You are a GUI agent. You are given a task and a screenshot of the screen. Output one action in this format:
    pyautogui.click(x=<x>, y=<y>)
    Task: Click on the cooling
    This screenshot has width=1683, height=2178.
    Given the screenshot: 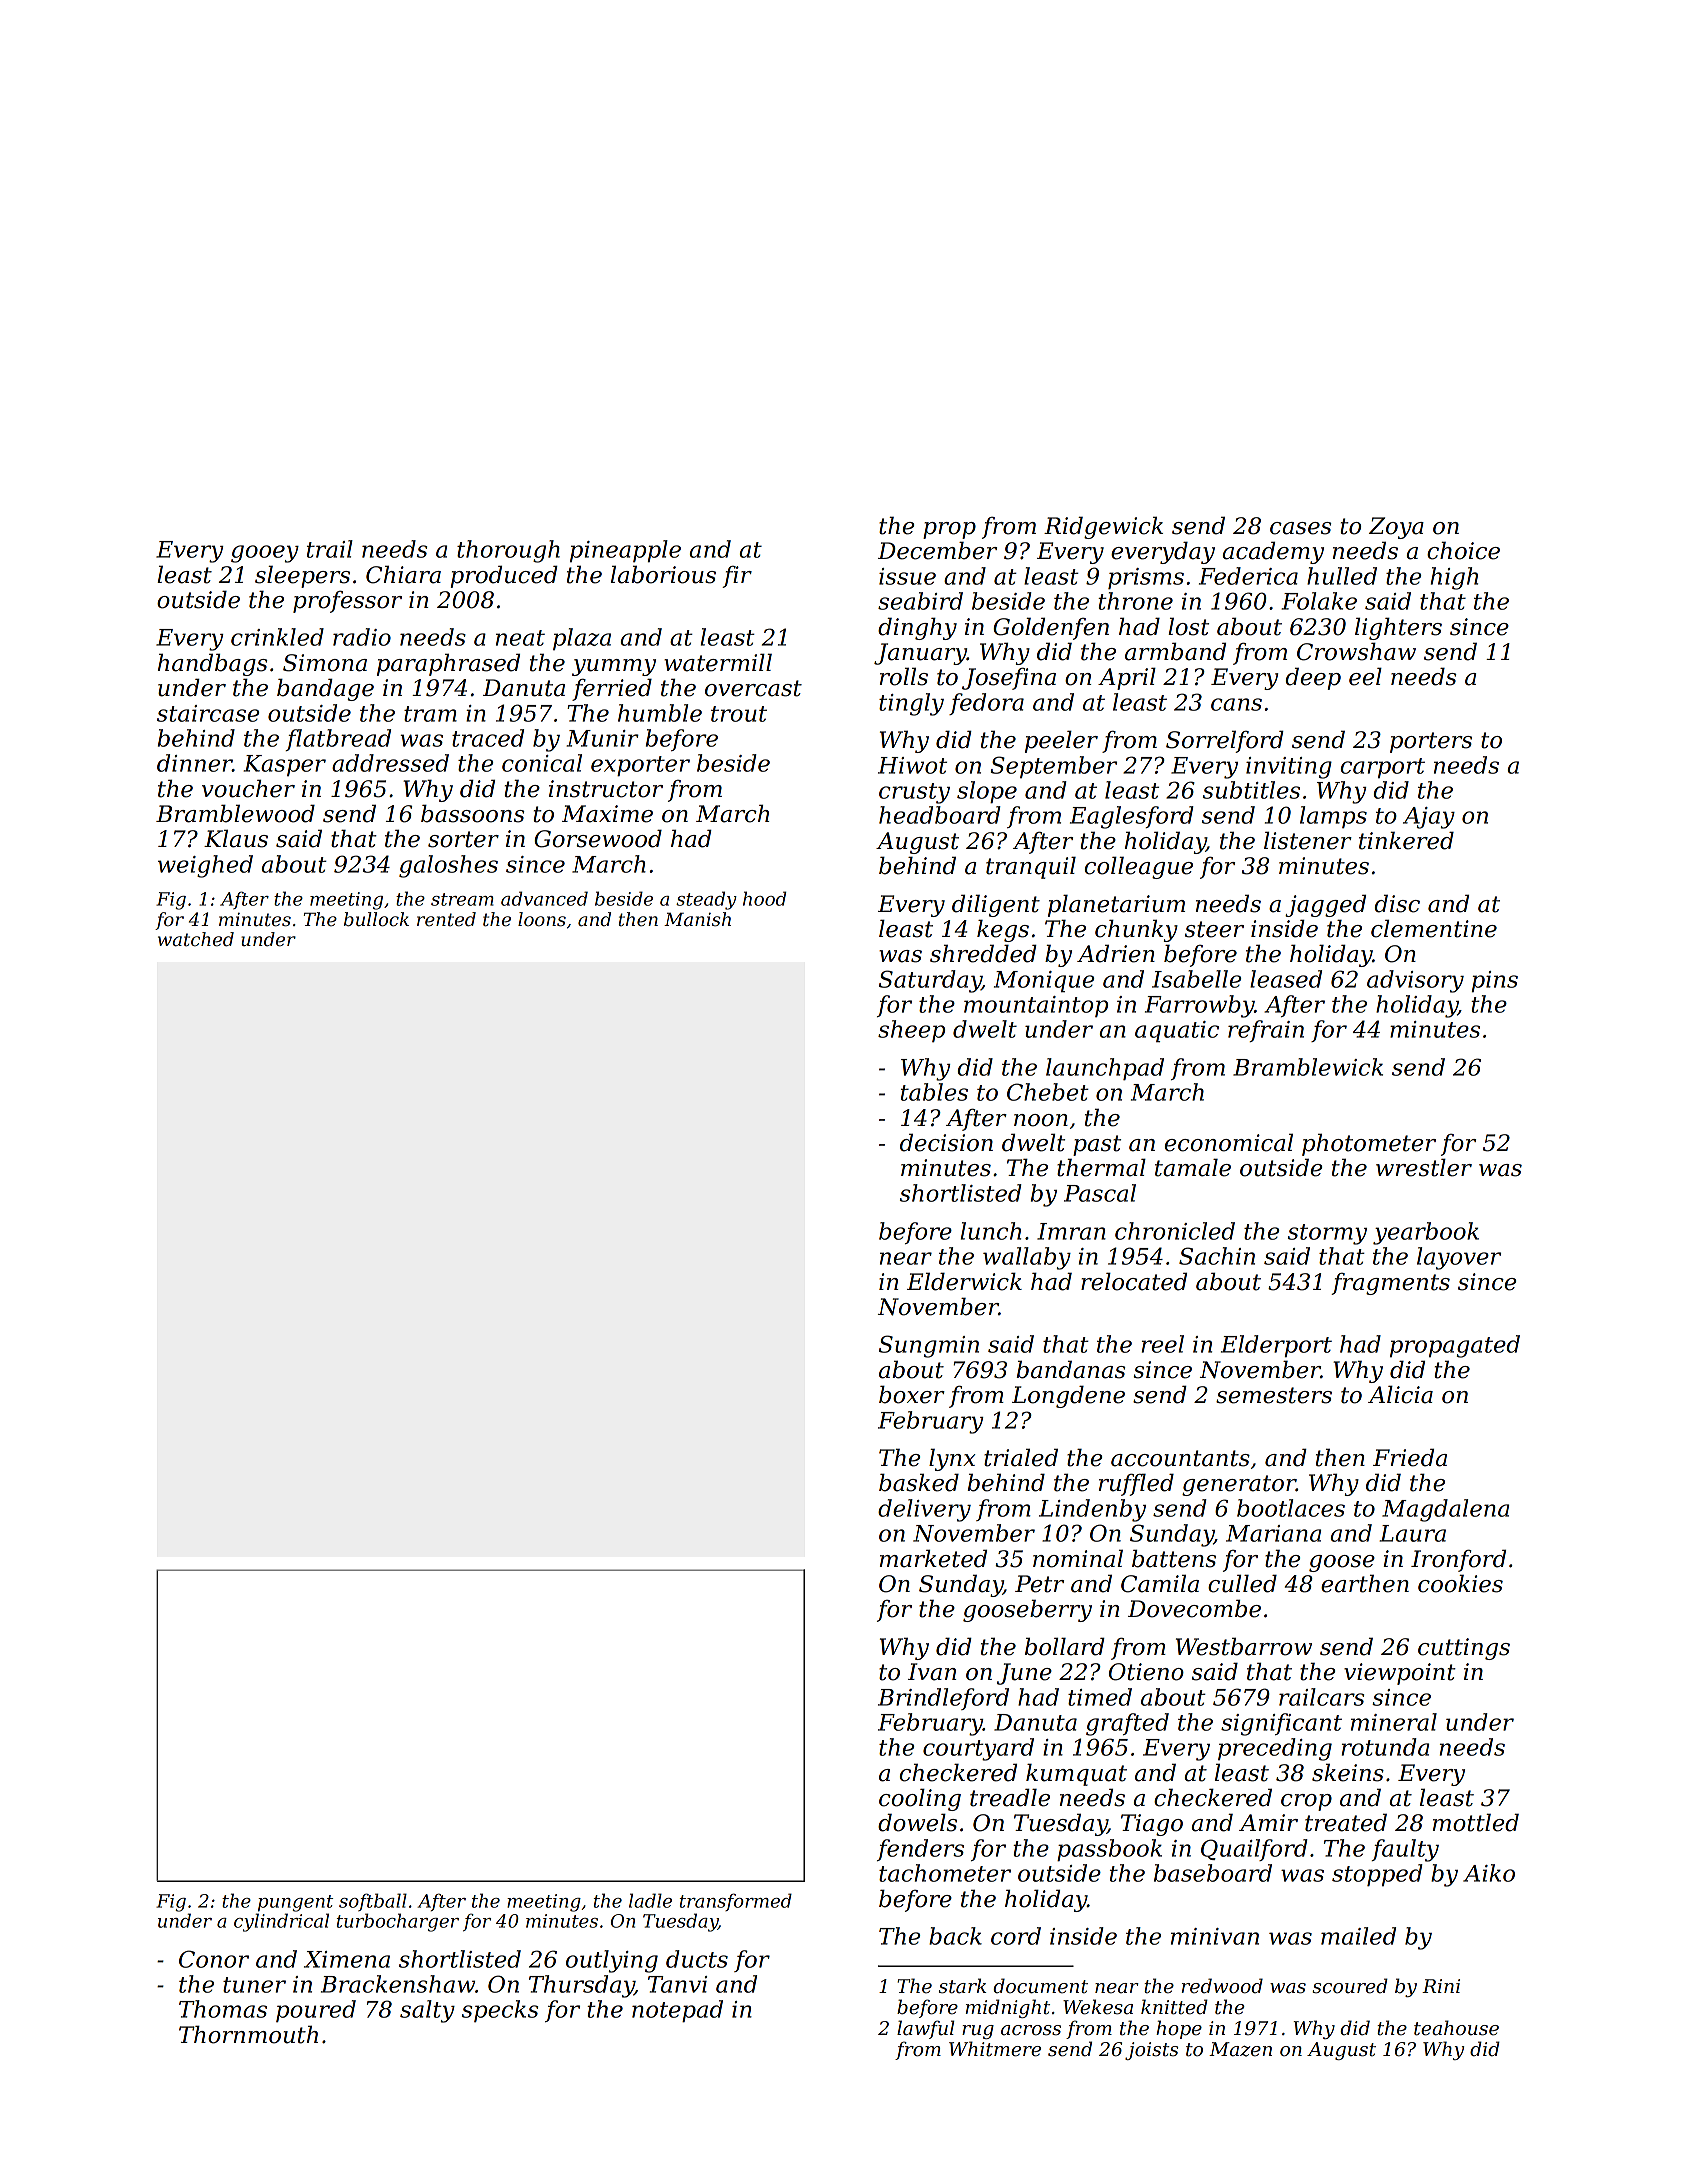 What is the action you would take?
    pyautogui.click(x=920, y=1799)
